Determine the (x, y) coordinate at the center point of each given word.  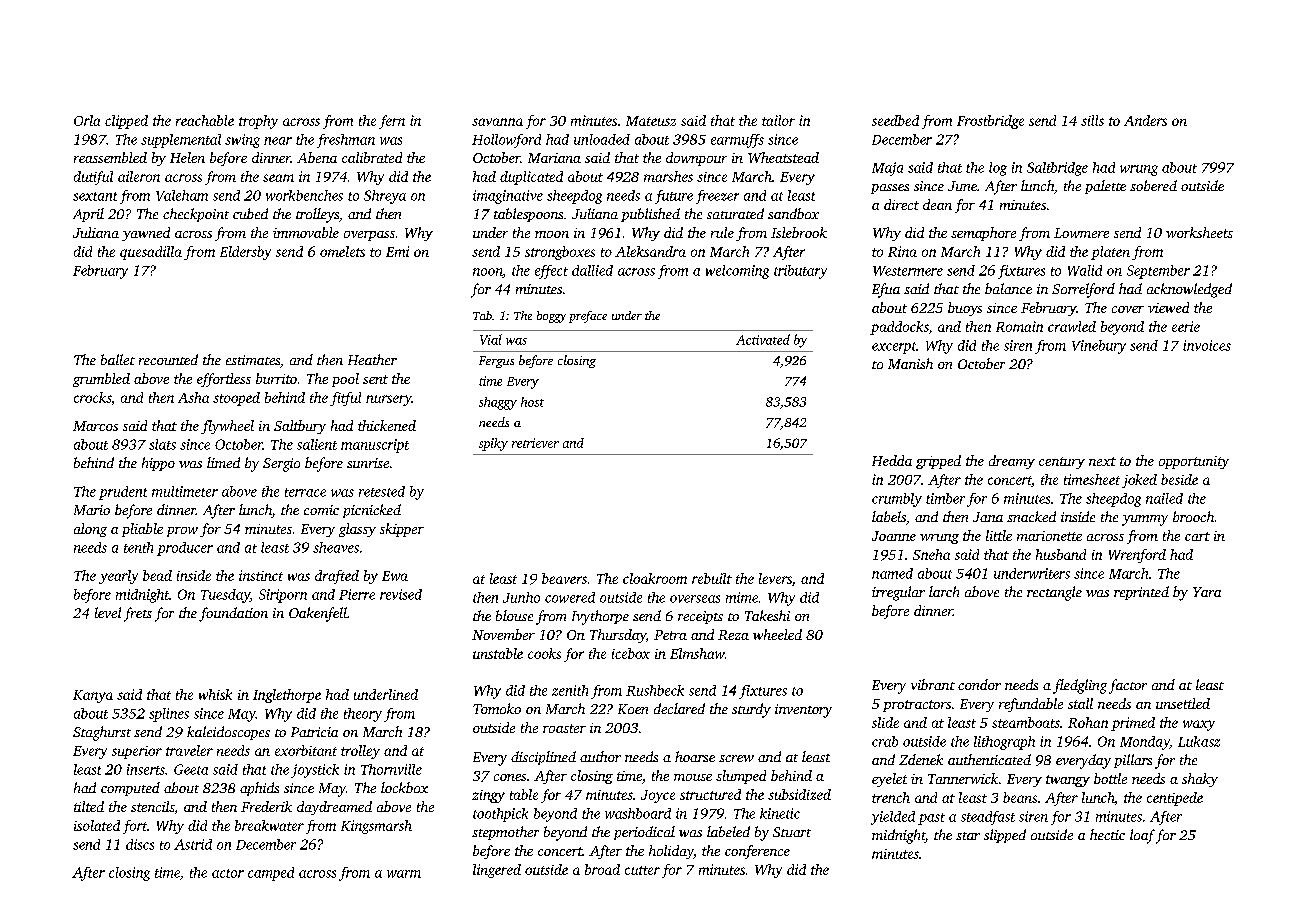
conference (757, 852)
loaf (1142, 836)
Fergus (496, 362)
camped (271, 874)
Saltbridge (1057, 169)
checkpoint (196, 215)
